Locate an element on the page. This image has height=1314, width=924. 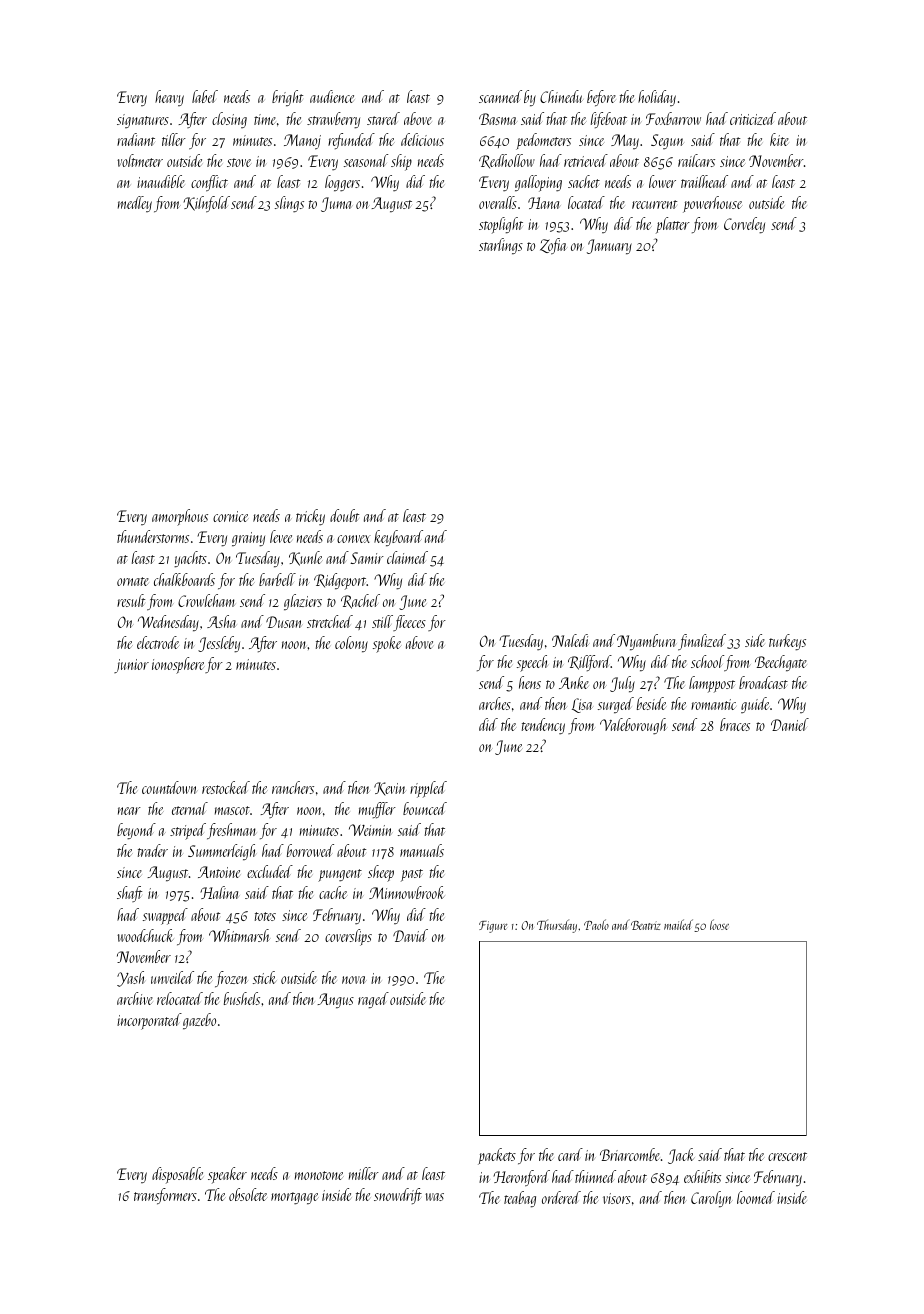
criticized is located at coordinates (753, 118).
